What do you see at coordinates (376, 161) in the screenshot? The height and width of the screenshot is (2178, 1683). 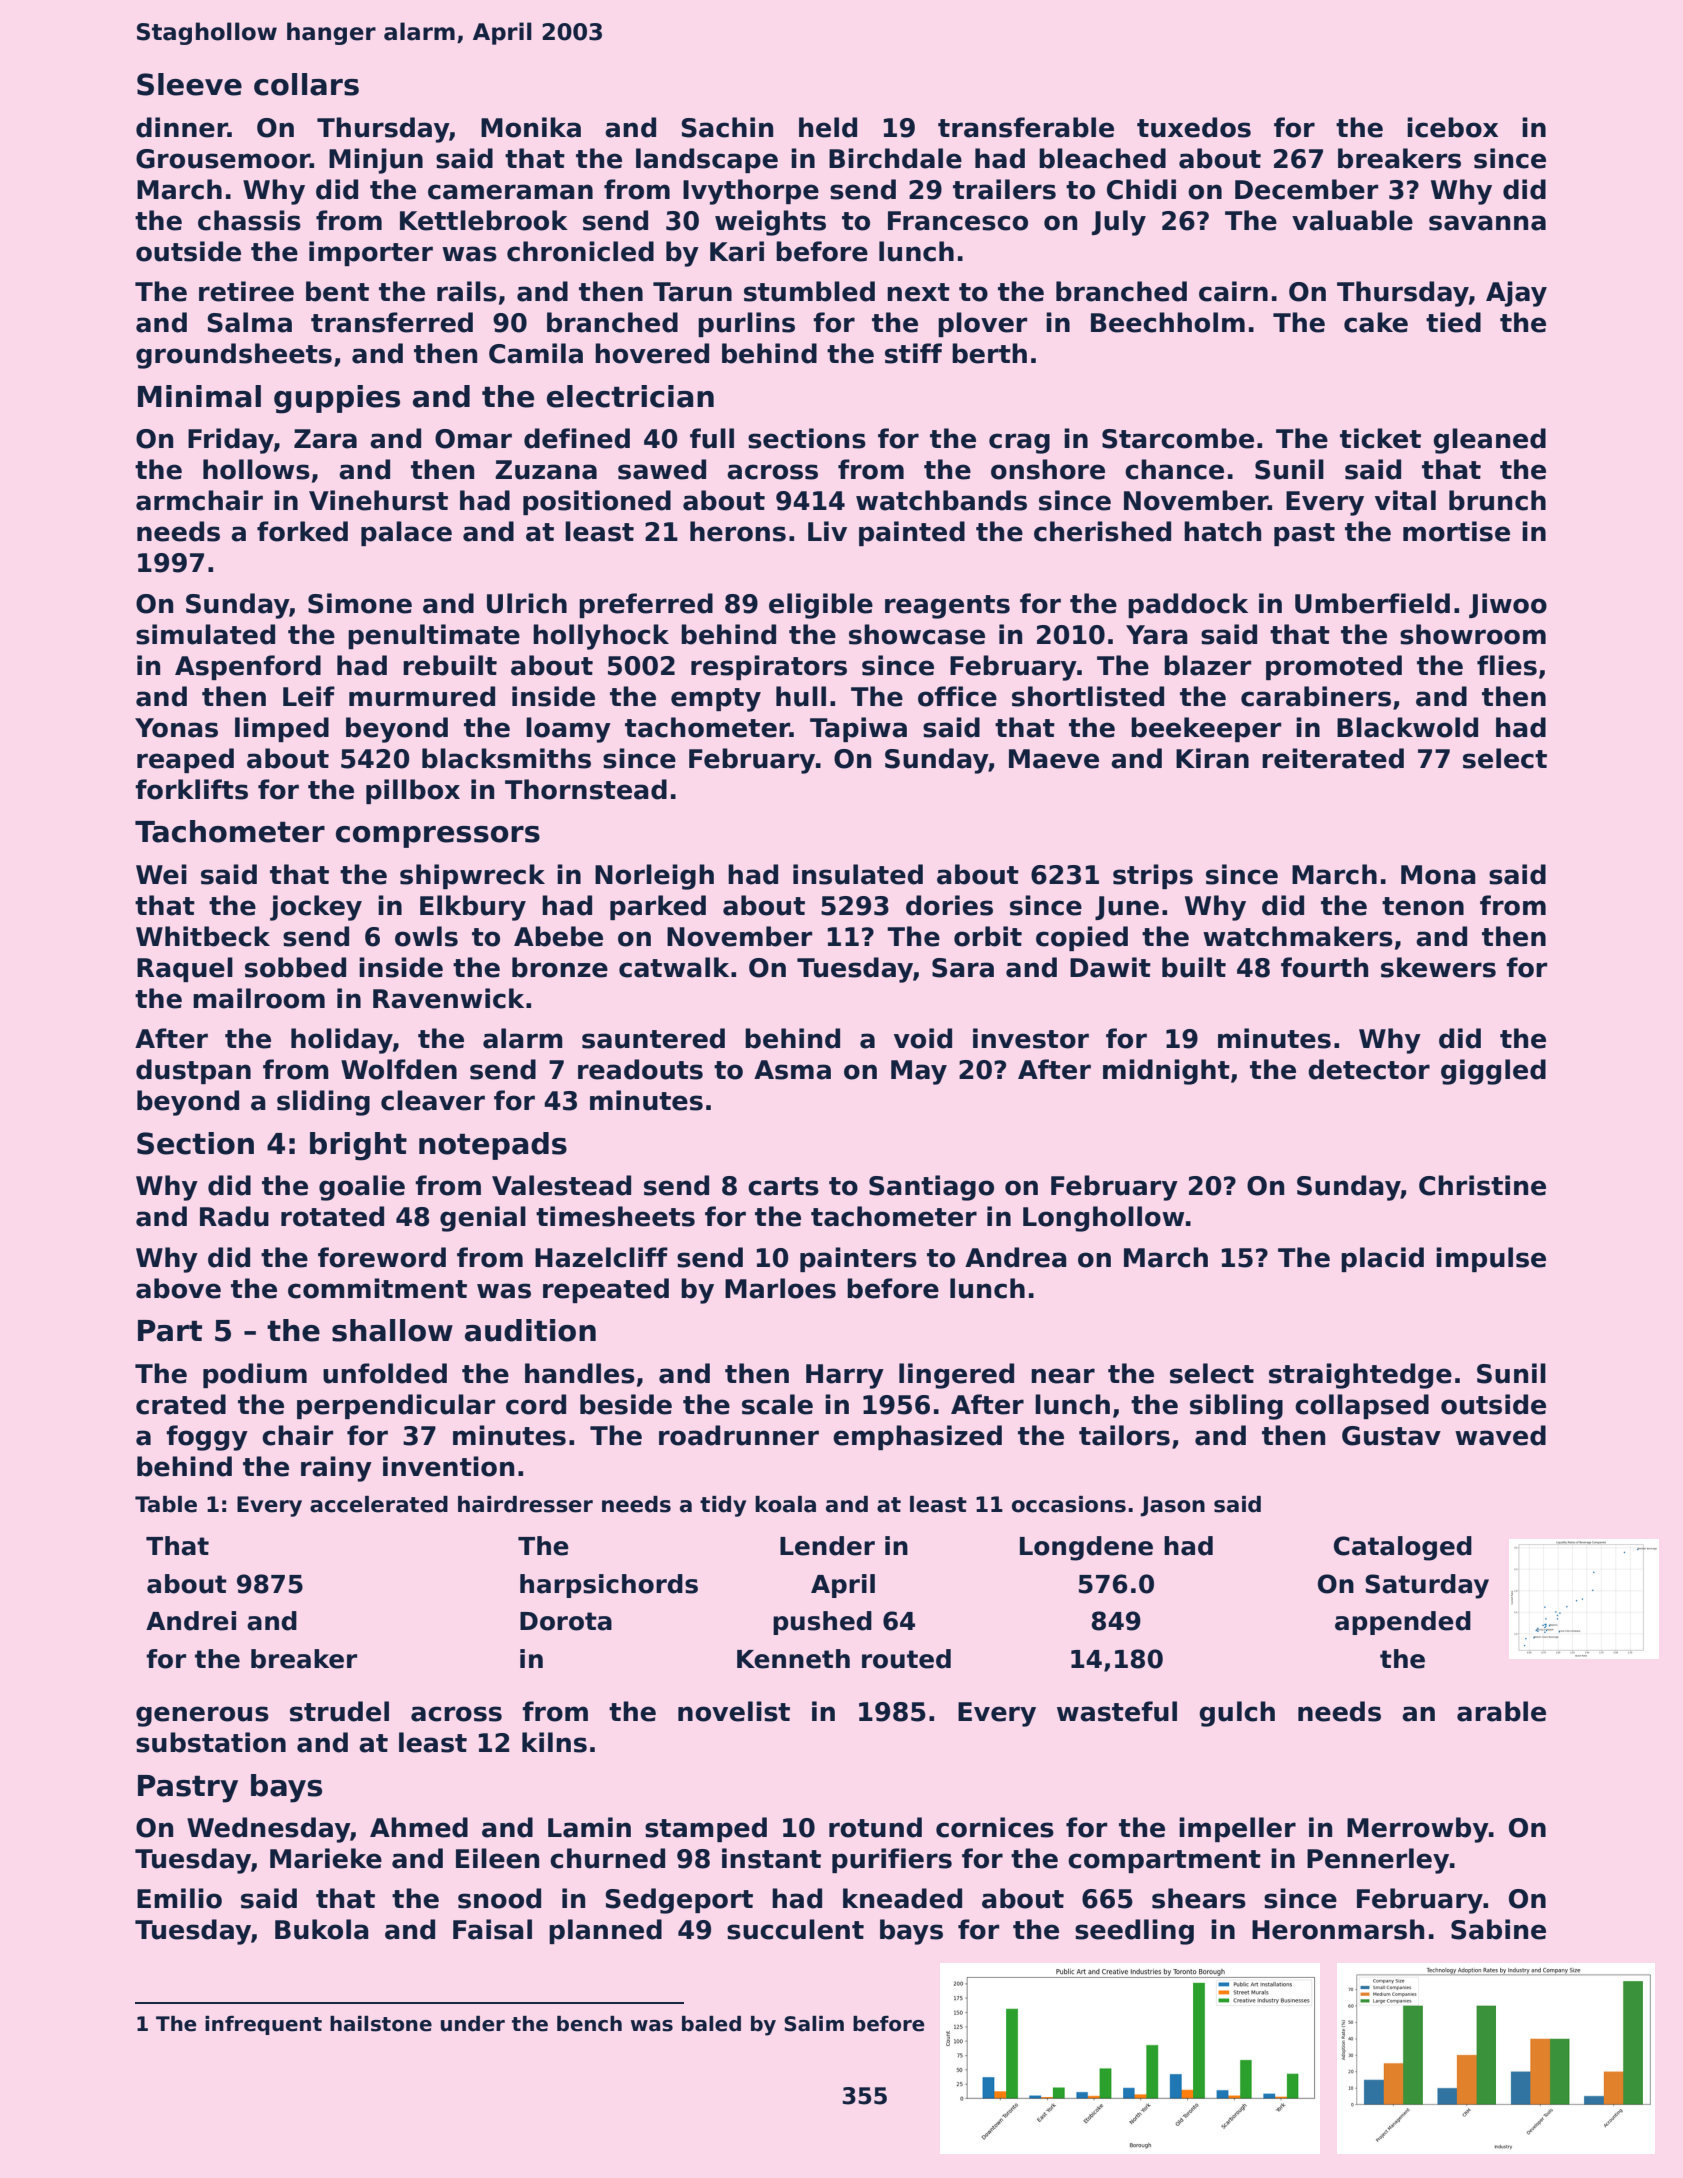 I see `Minjun` at bounding box center [376, 161].
